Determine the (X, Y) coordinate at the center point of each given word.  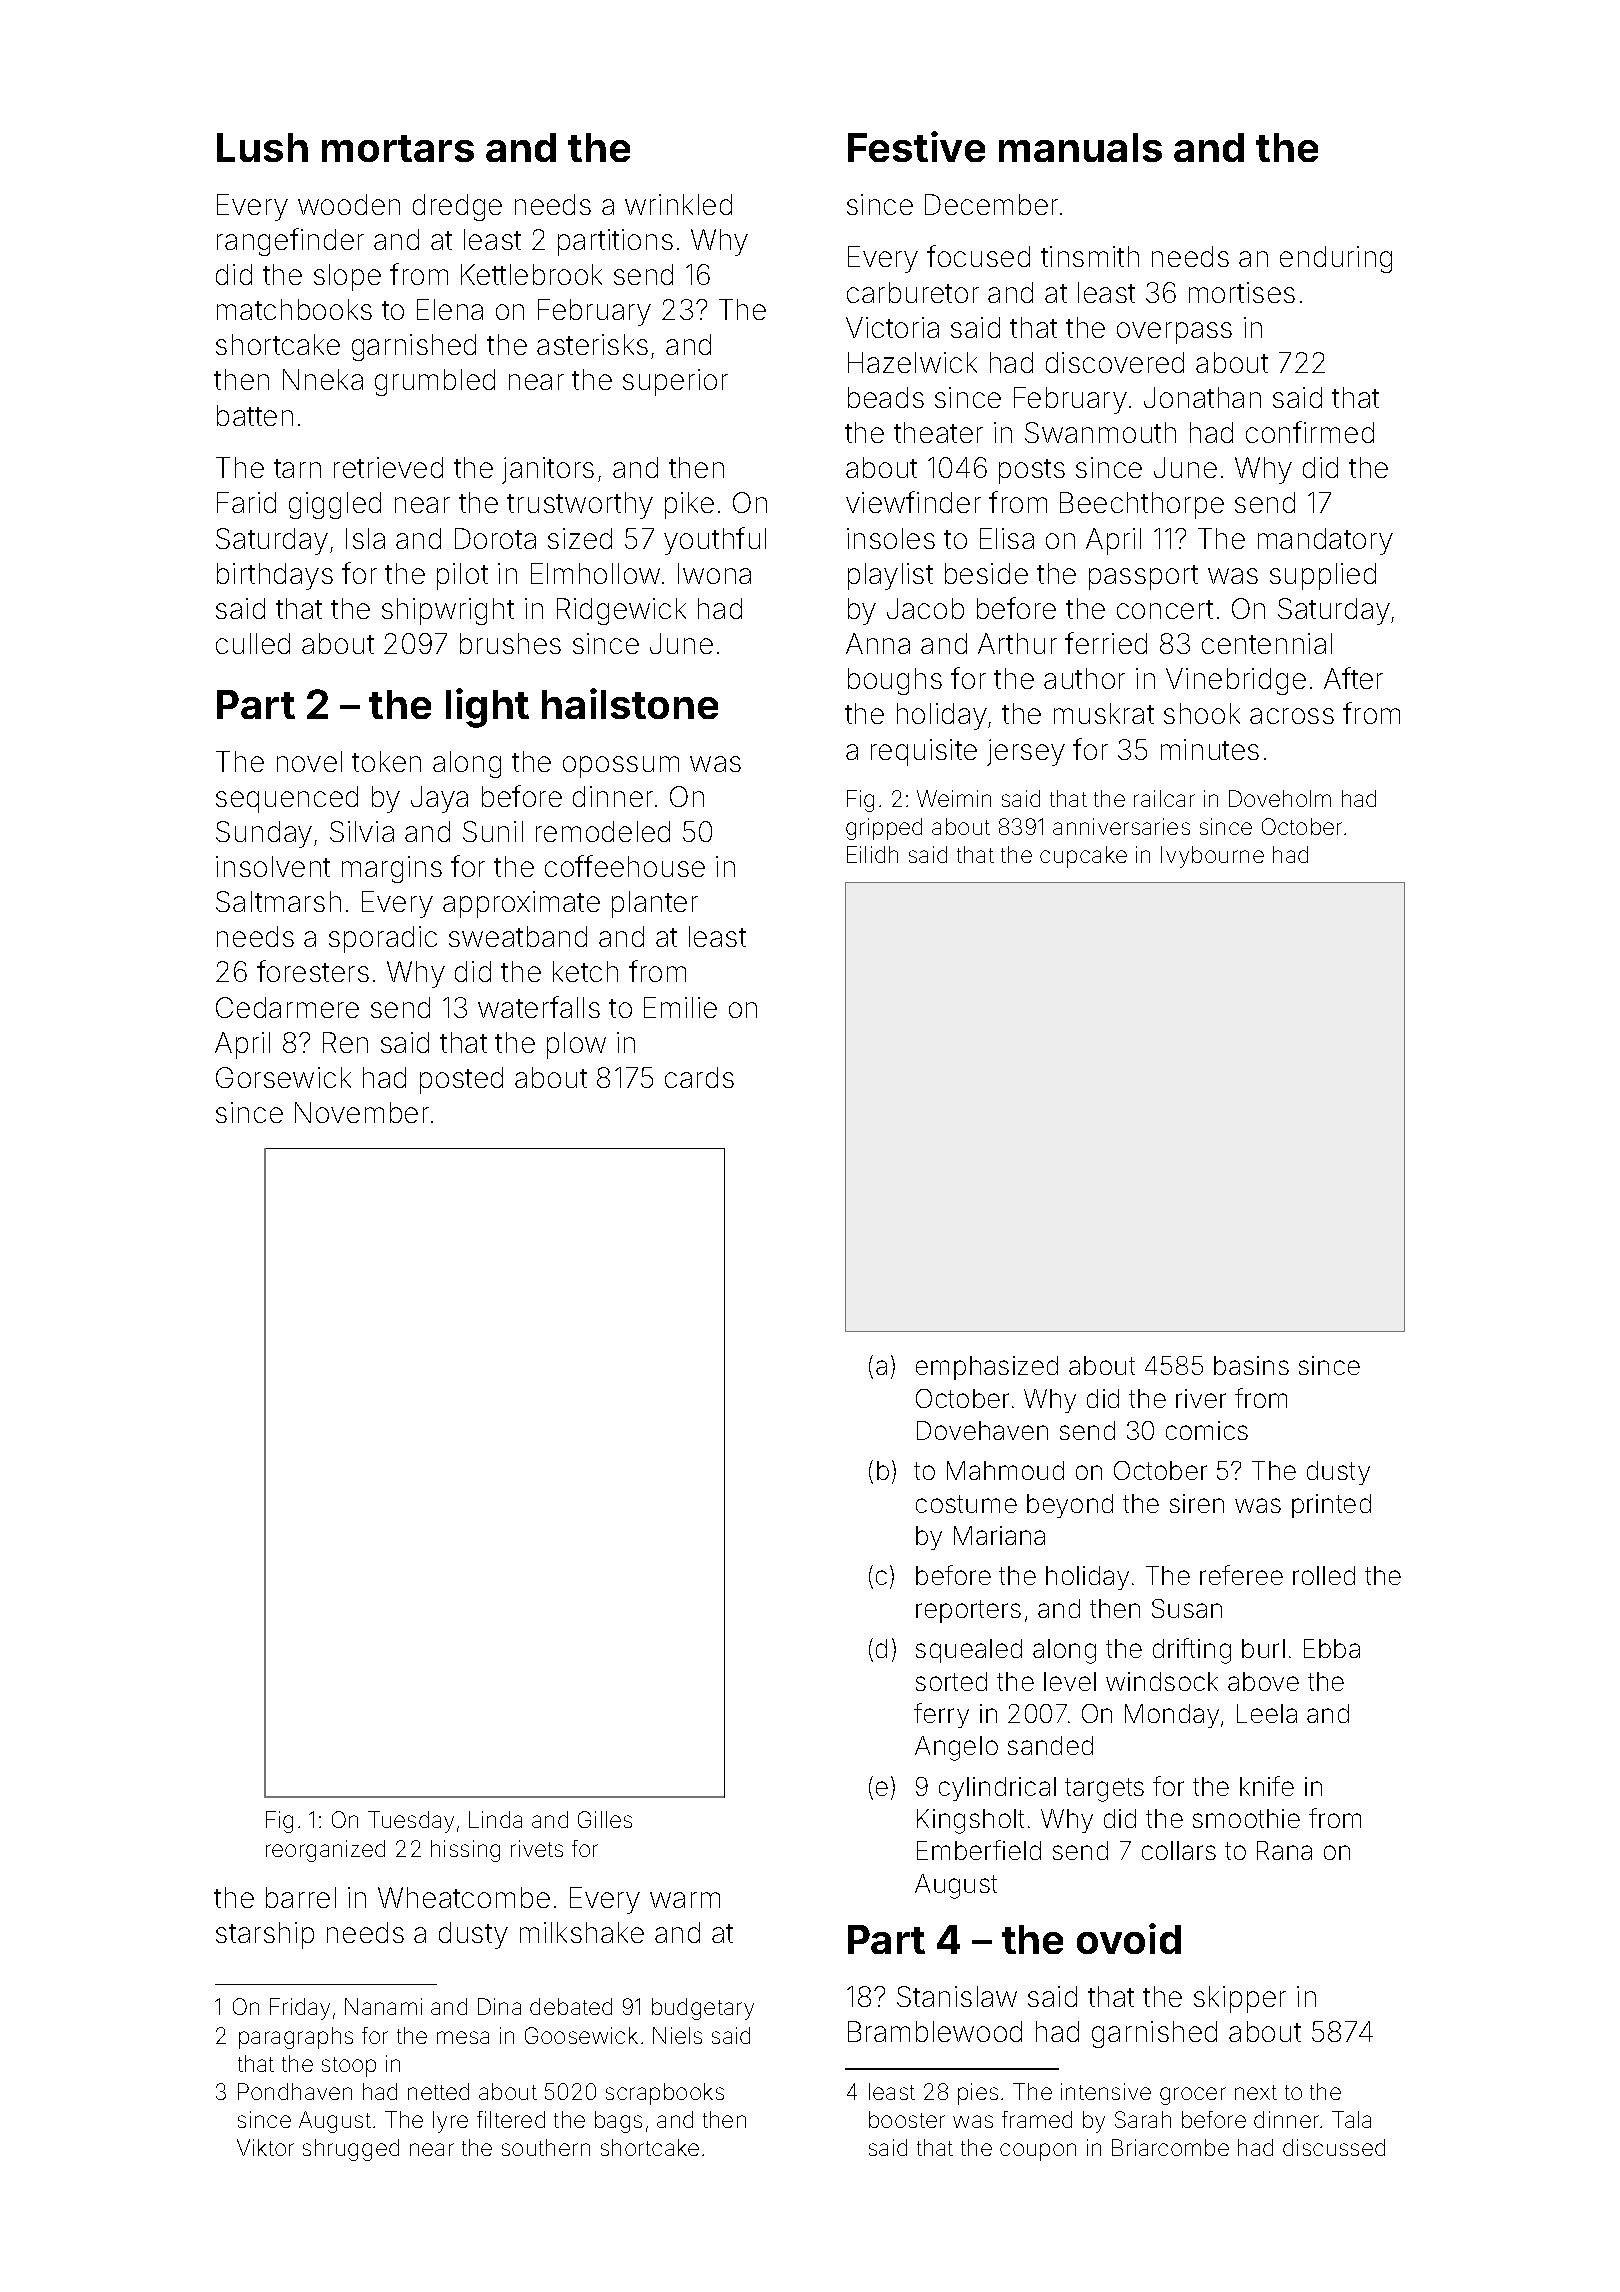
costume (966, 1504)
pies (978, 2094)
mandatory (1325, 541)
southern (546, 2147)
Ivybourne (1212, 857)
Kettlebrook (531, 274)
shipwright (448, 611)
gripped (884, 829)
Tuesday (411, 1822)
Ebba (1332, 1648)
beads (886, 397)
